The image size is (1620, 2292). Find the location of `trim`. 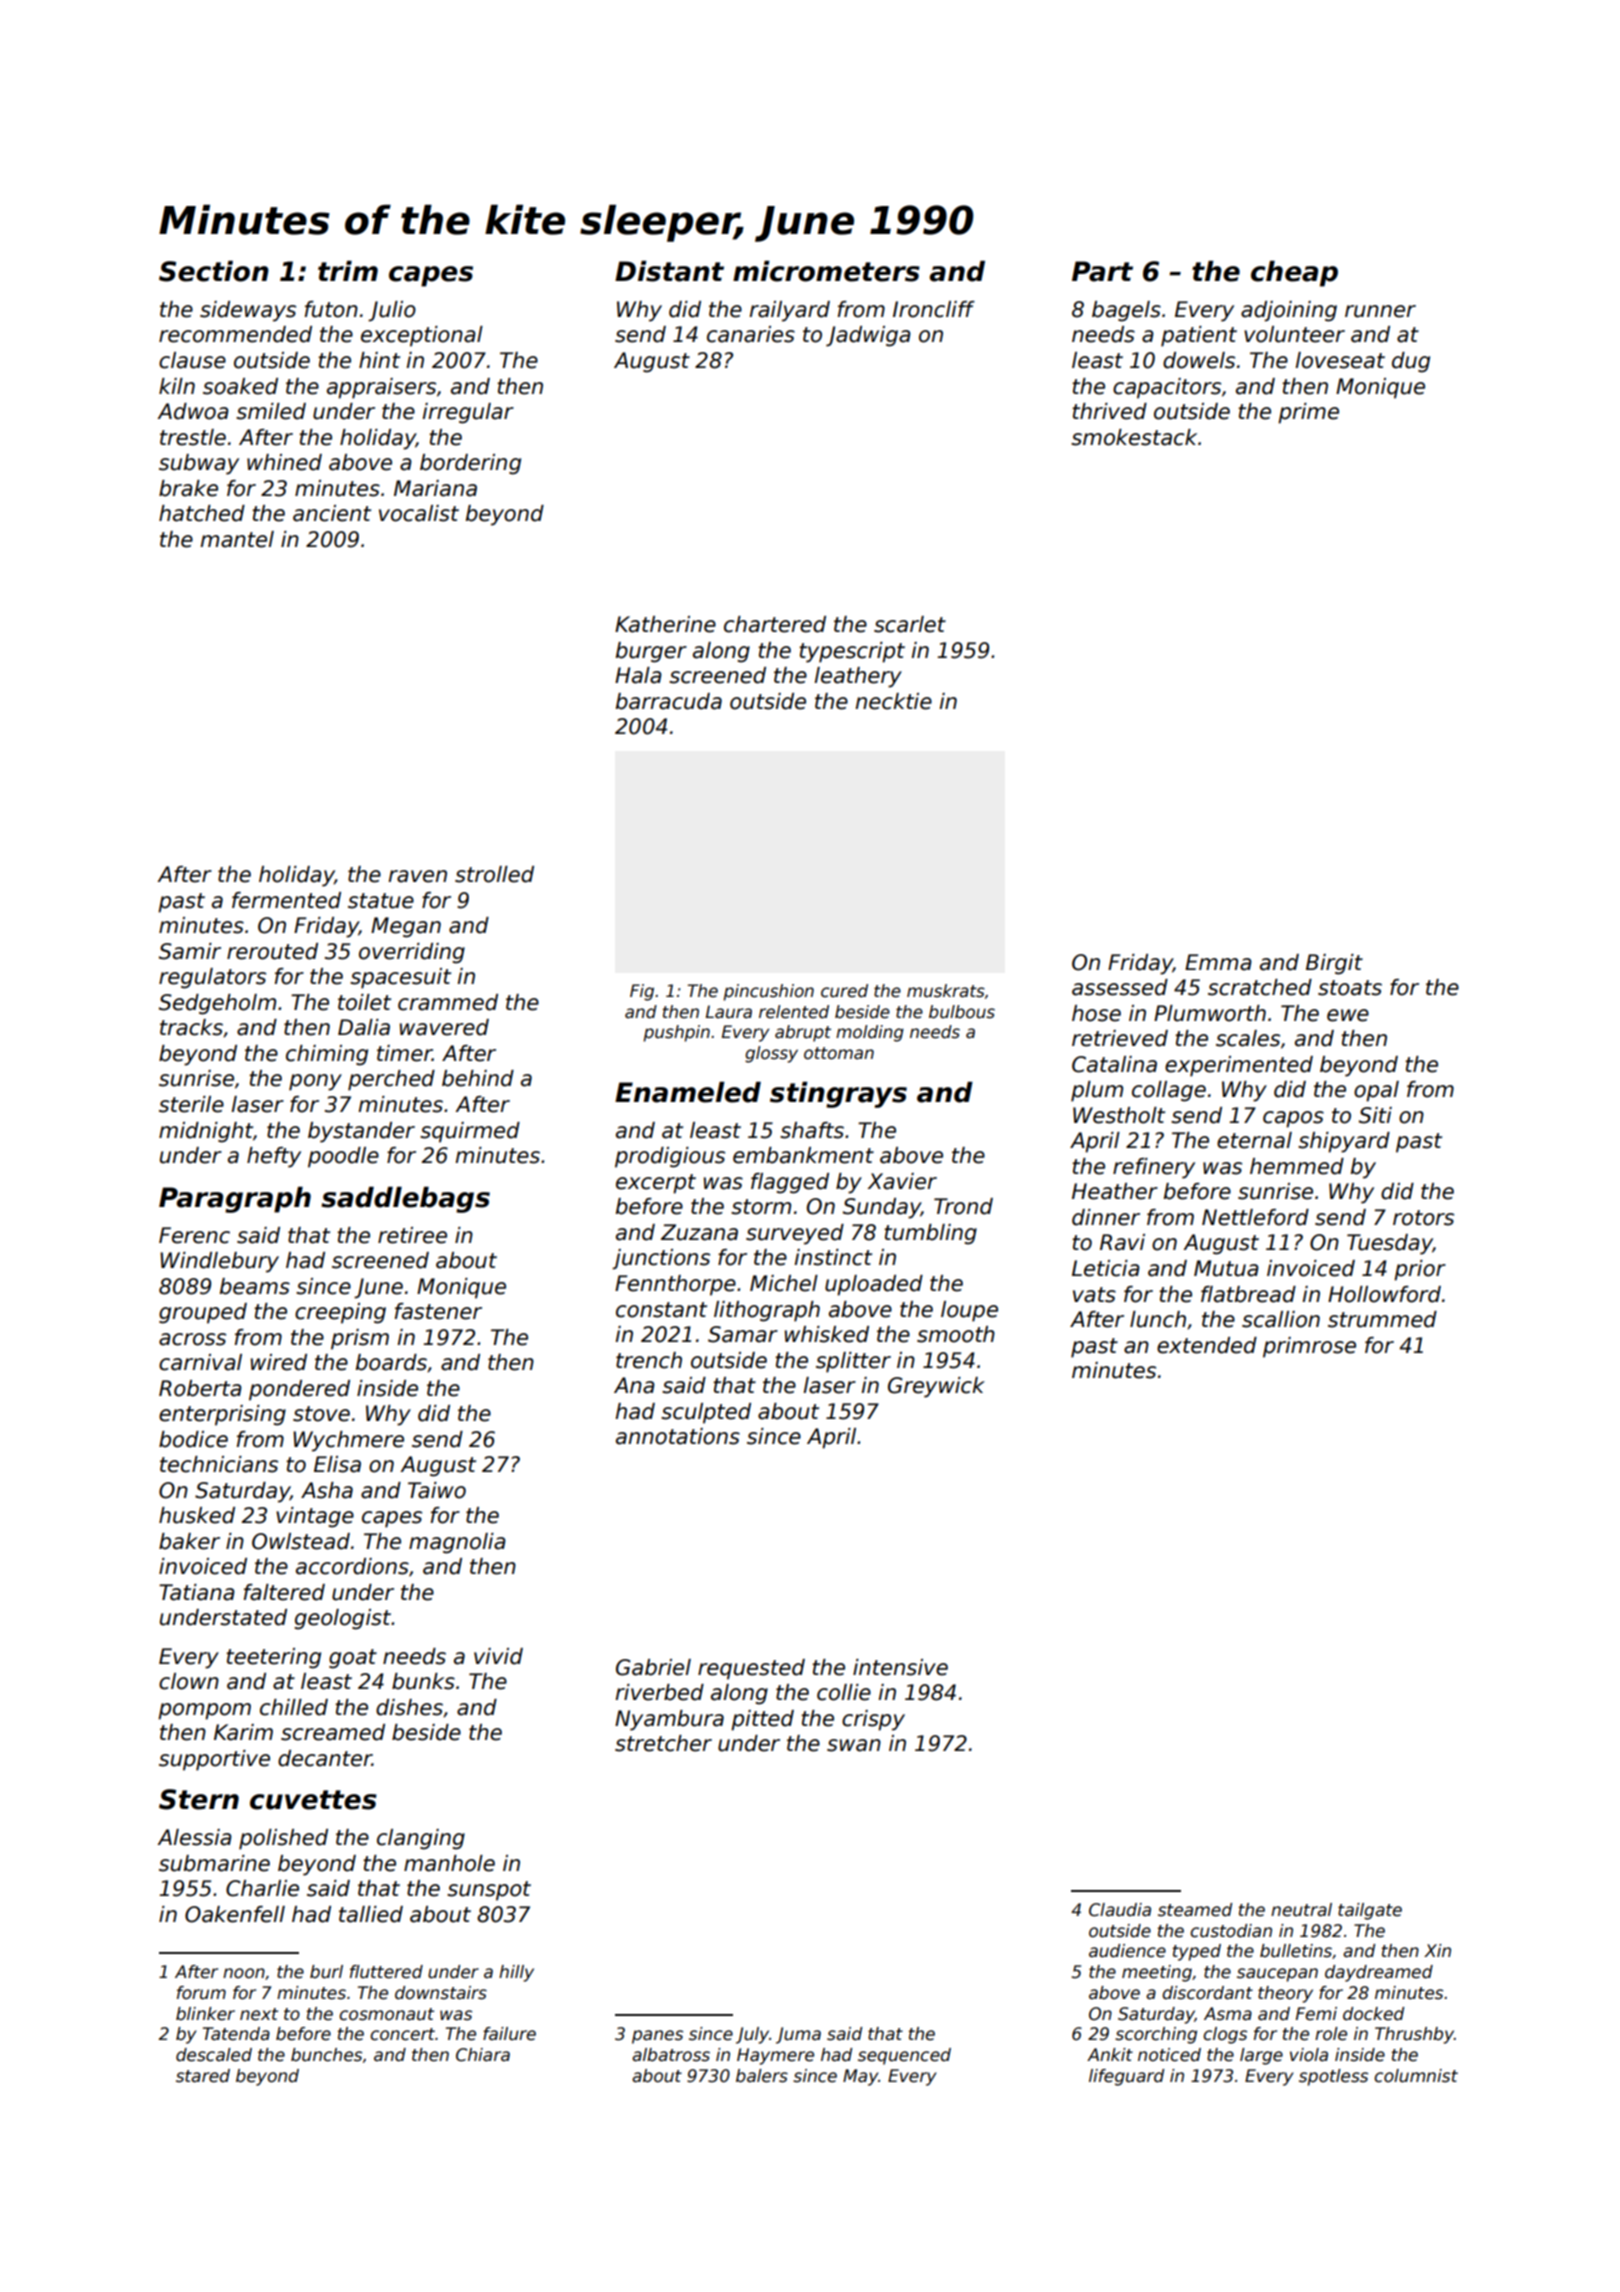

trim is located at coordinates (348, 271).
